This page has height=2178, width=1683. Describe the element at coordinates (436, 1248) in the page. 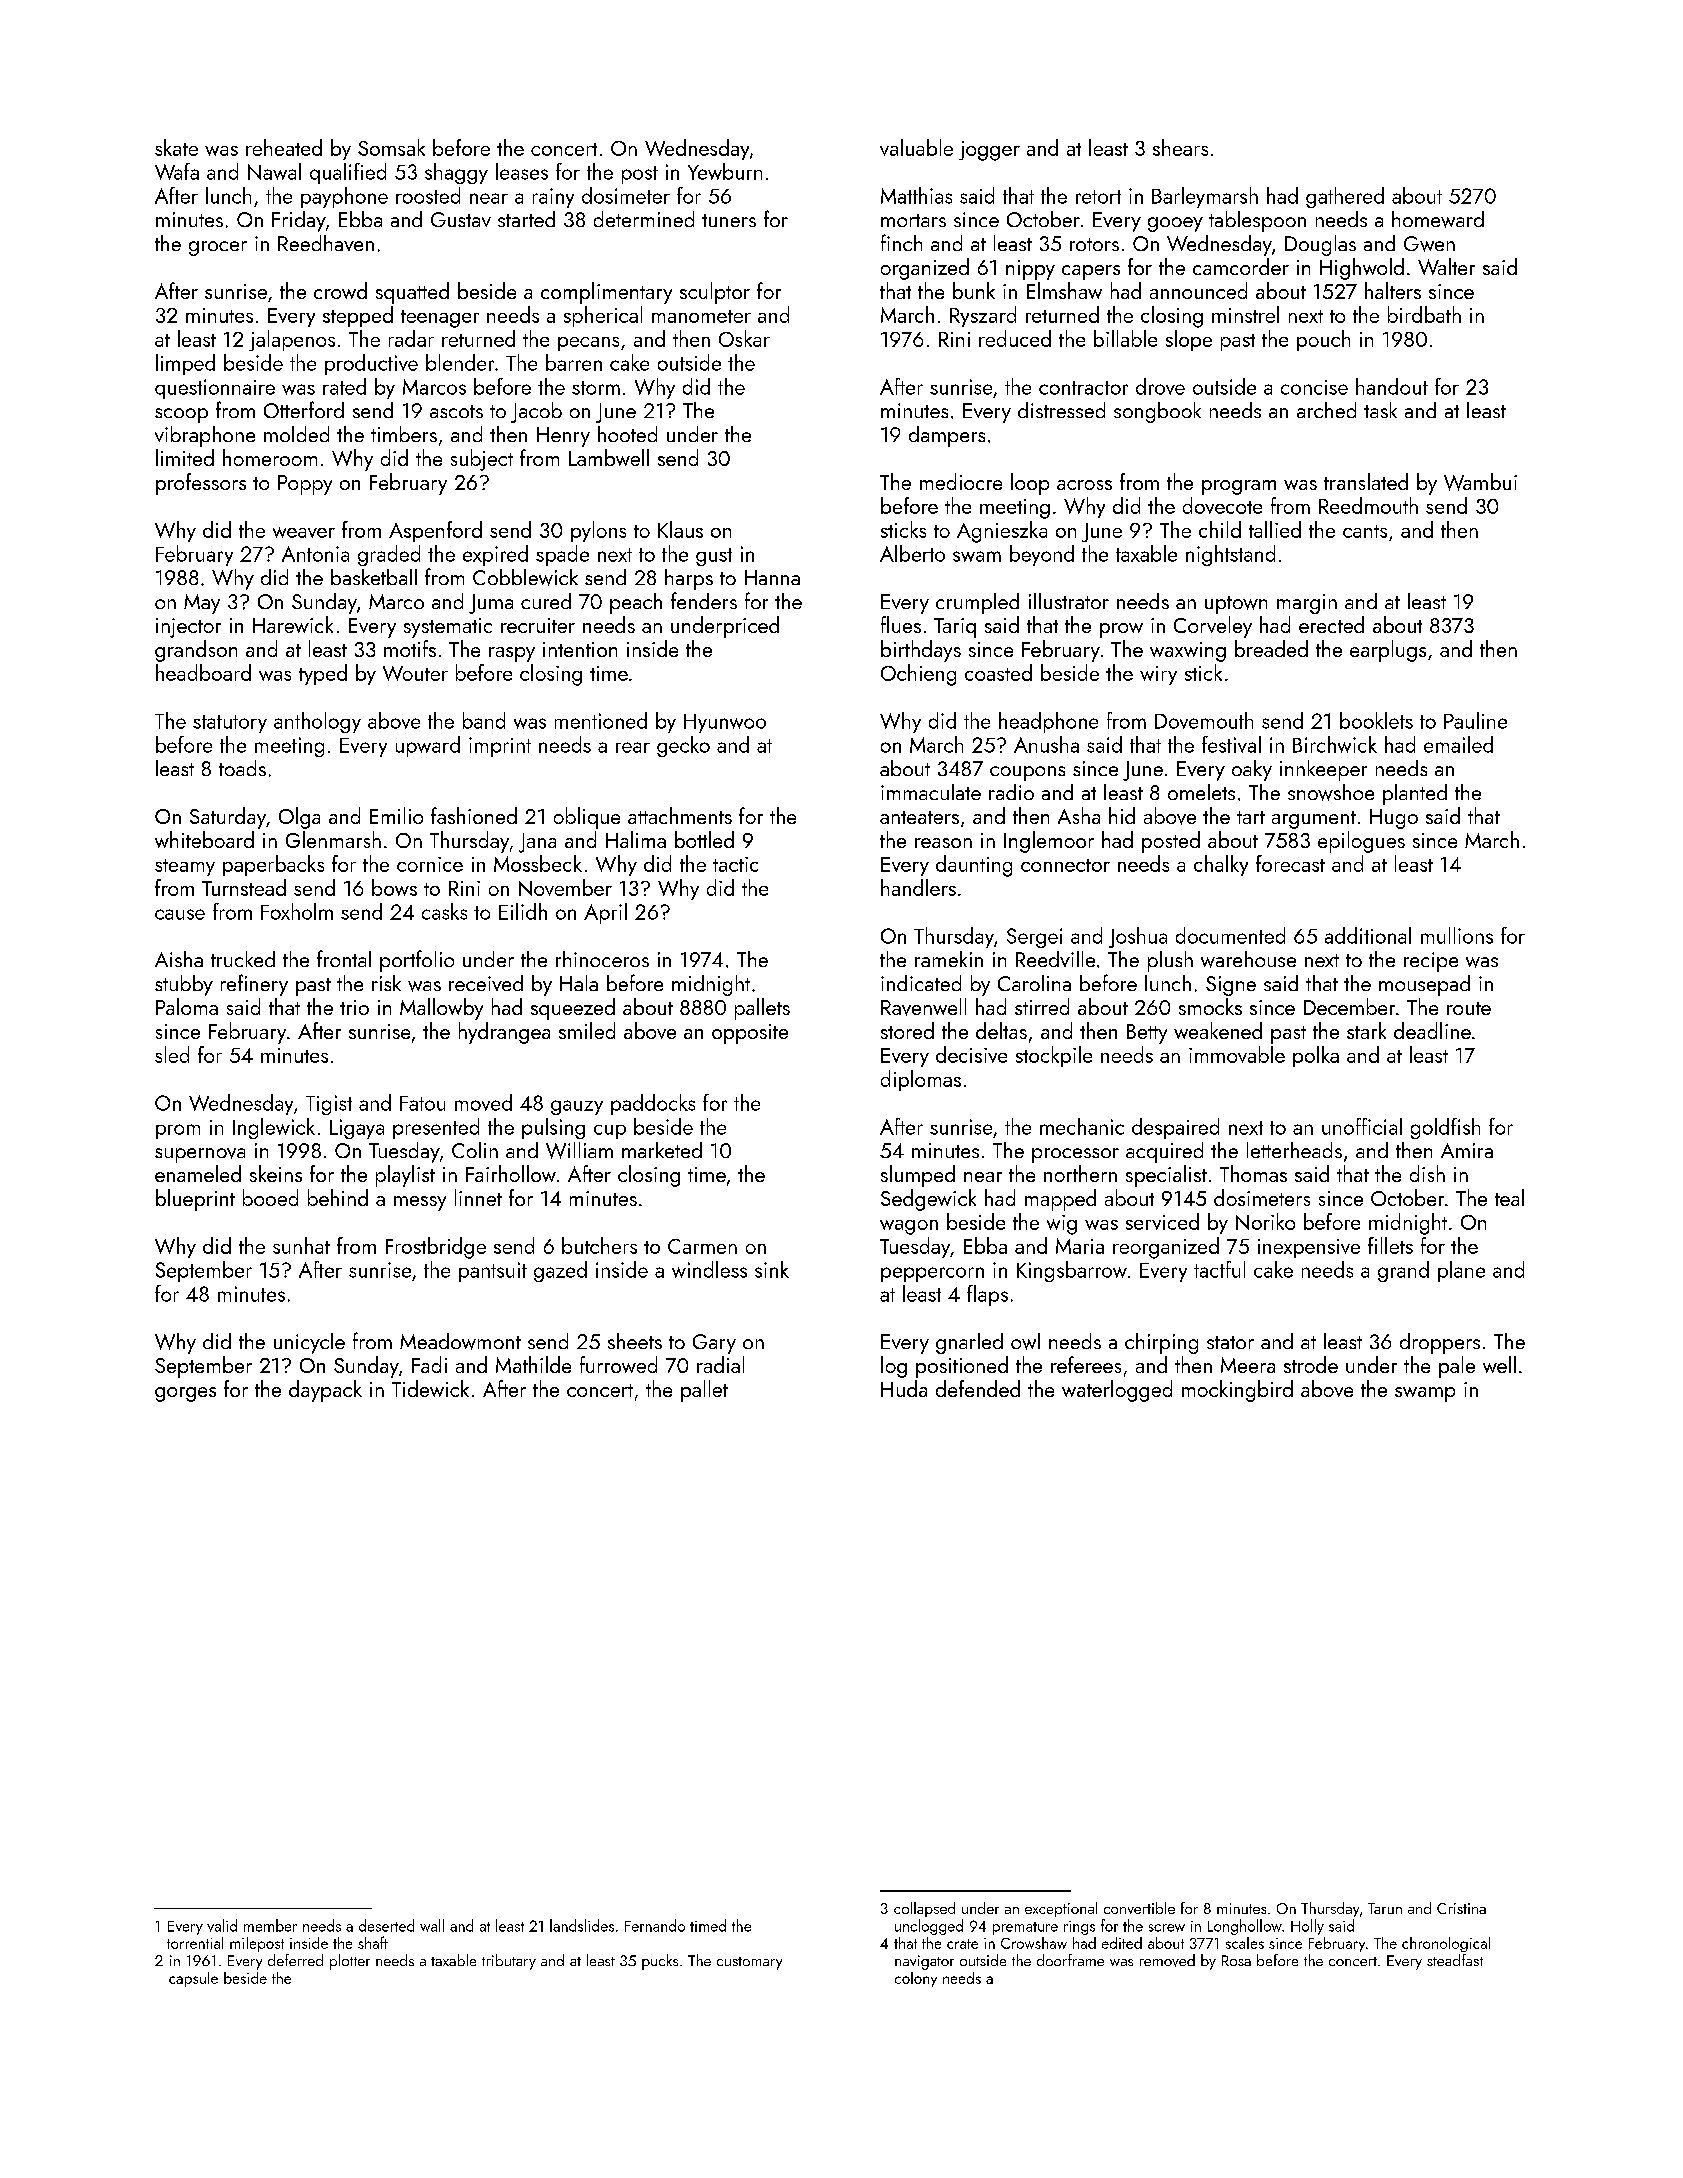

I see `Frostbridge` at that location.
